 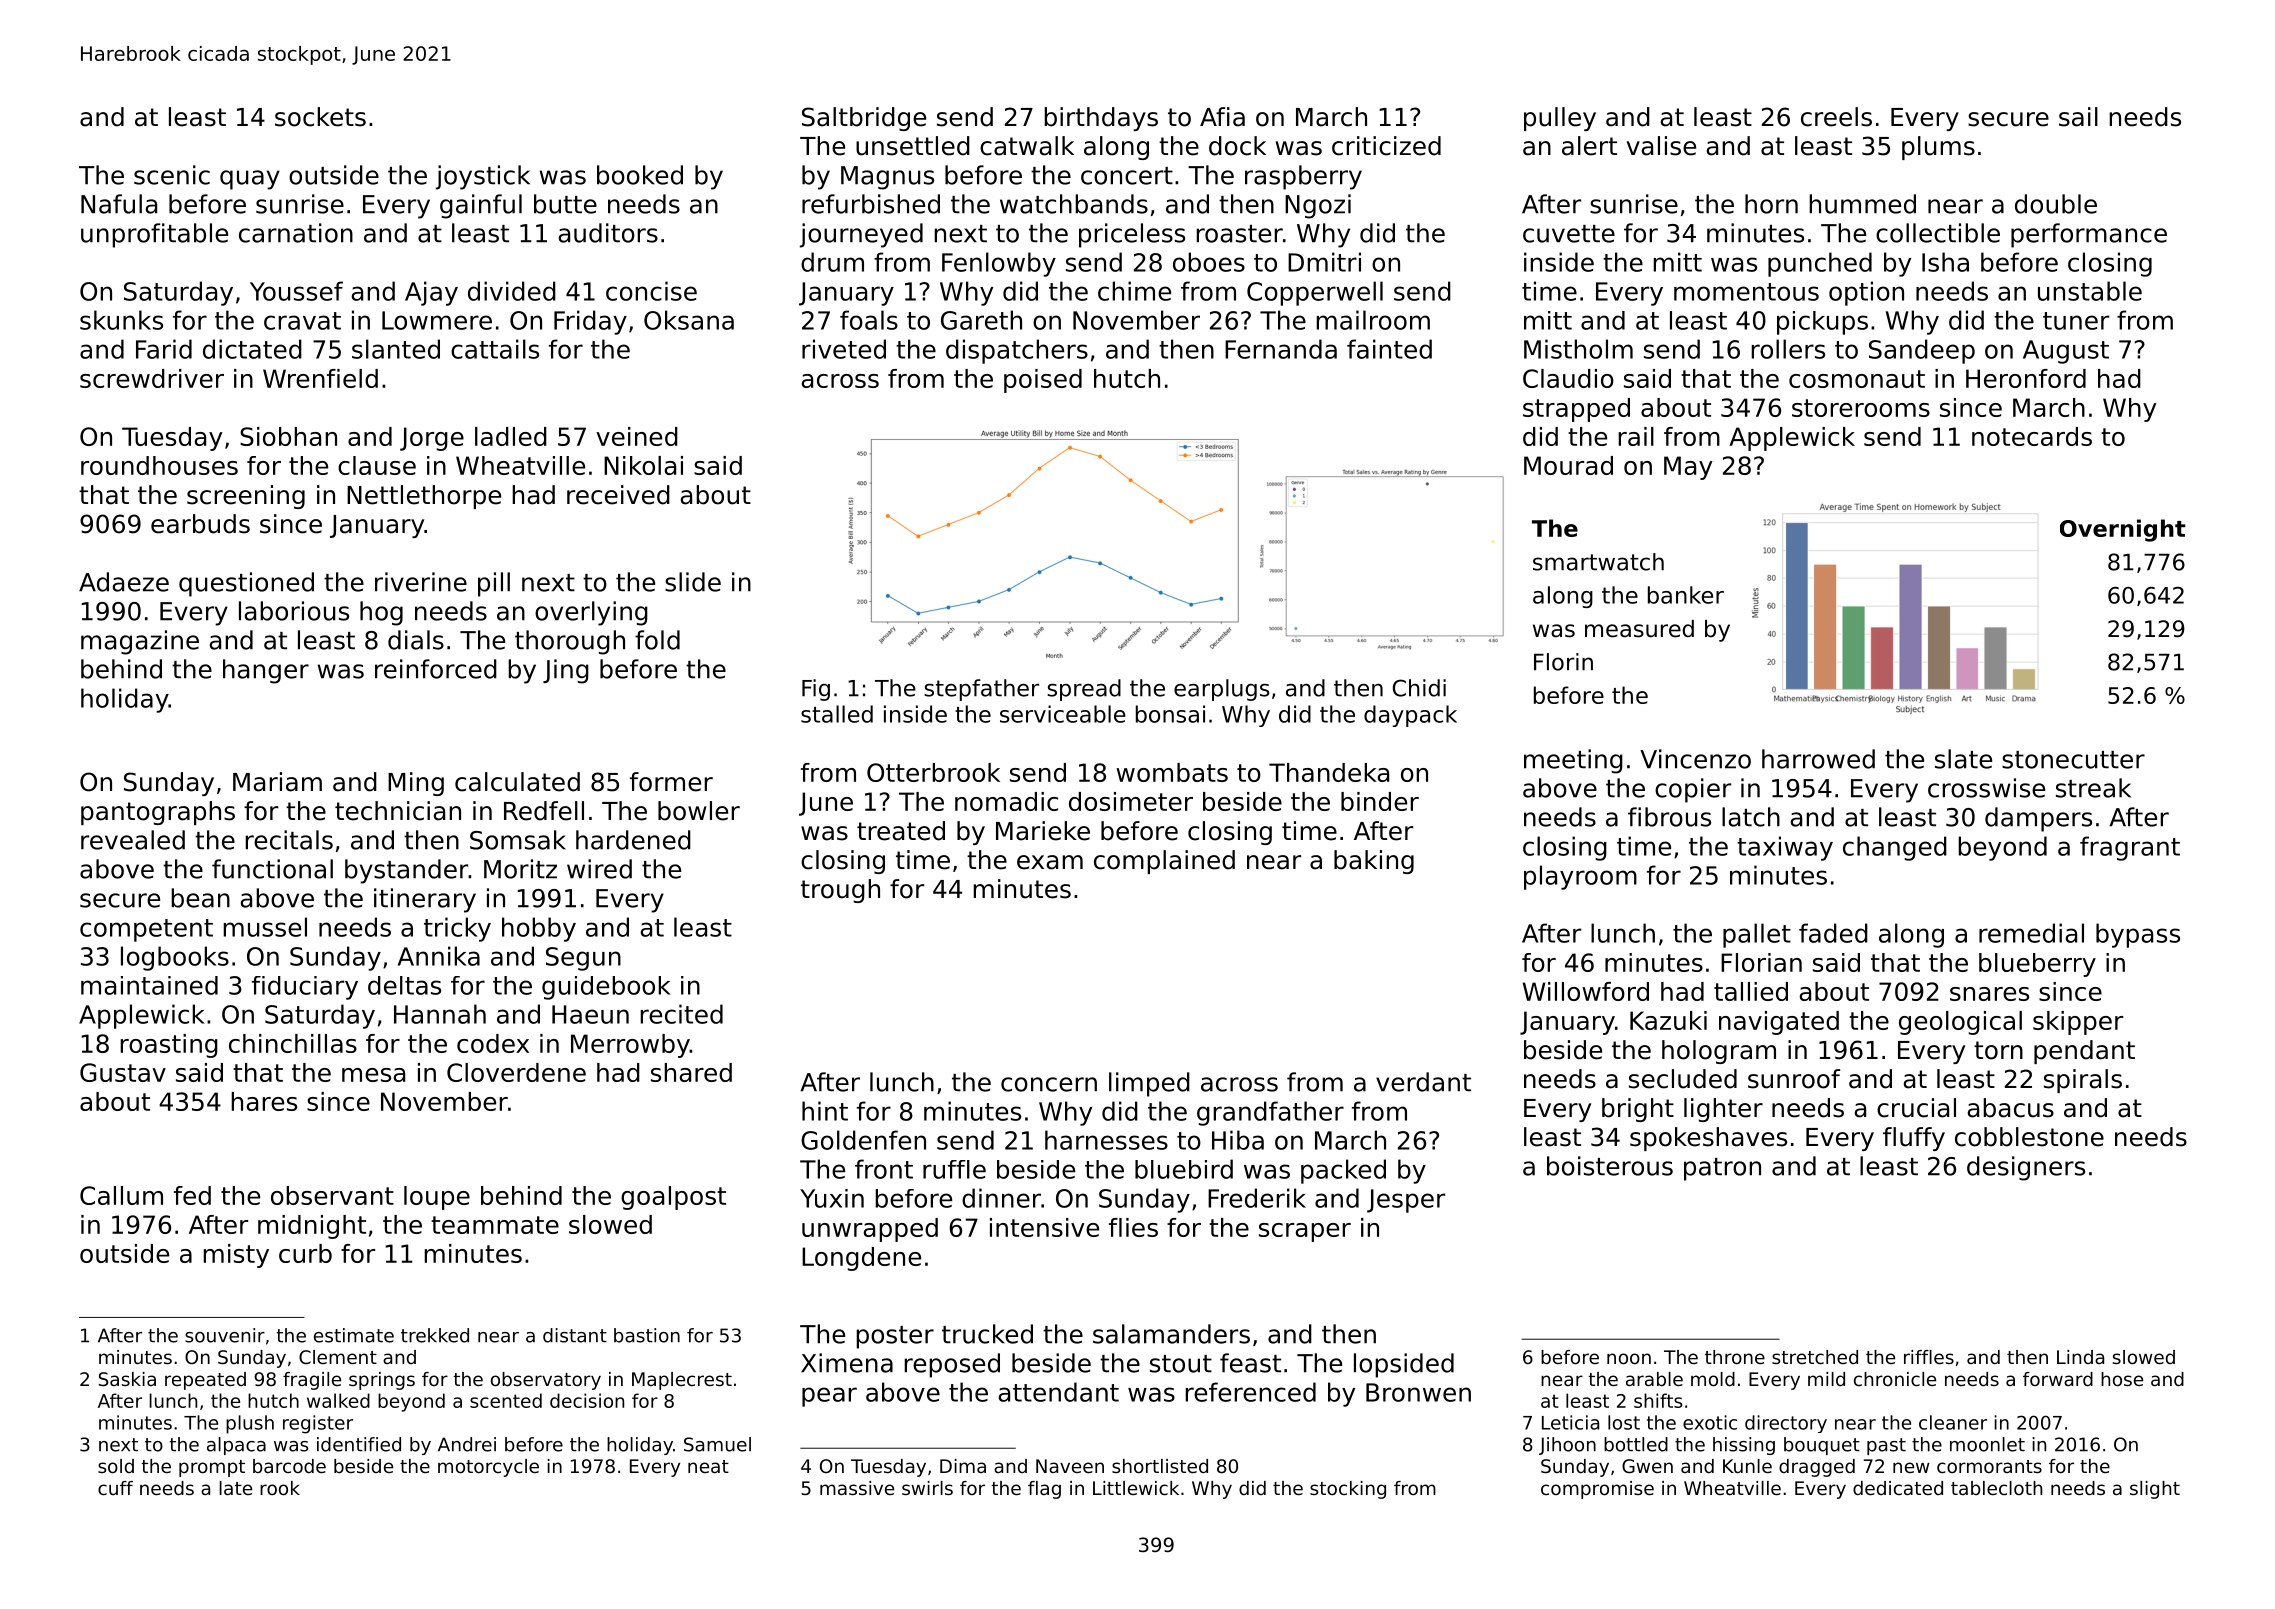 What do you see at coordinates (864, 119) in the document?
I see `Saltbridge` at bounding box center [864, 119].
